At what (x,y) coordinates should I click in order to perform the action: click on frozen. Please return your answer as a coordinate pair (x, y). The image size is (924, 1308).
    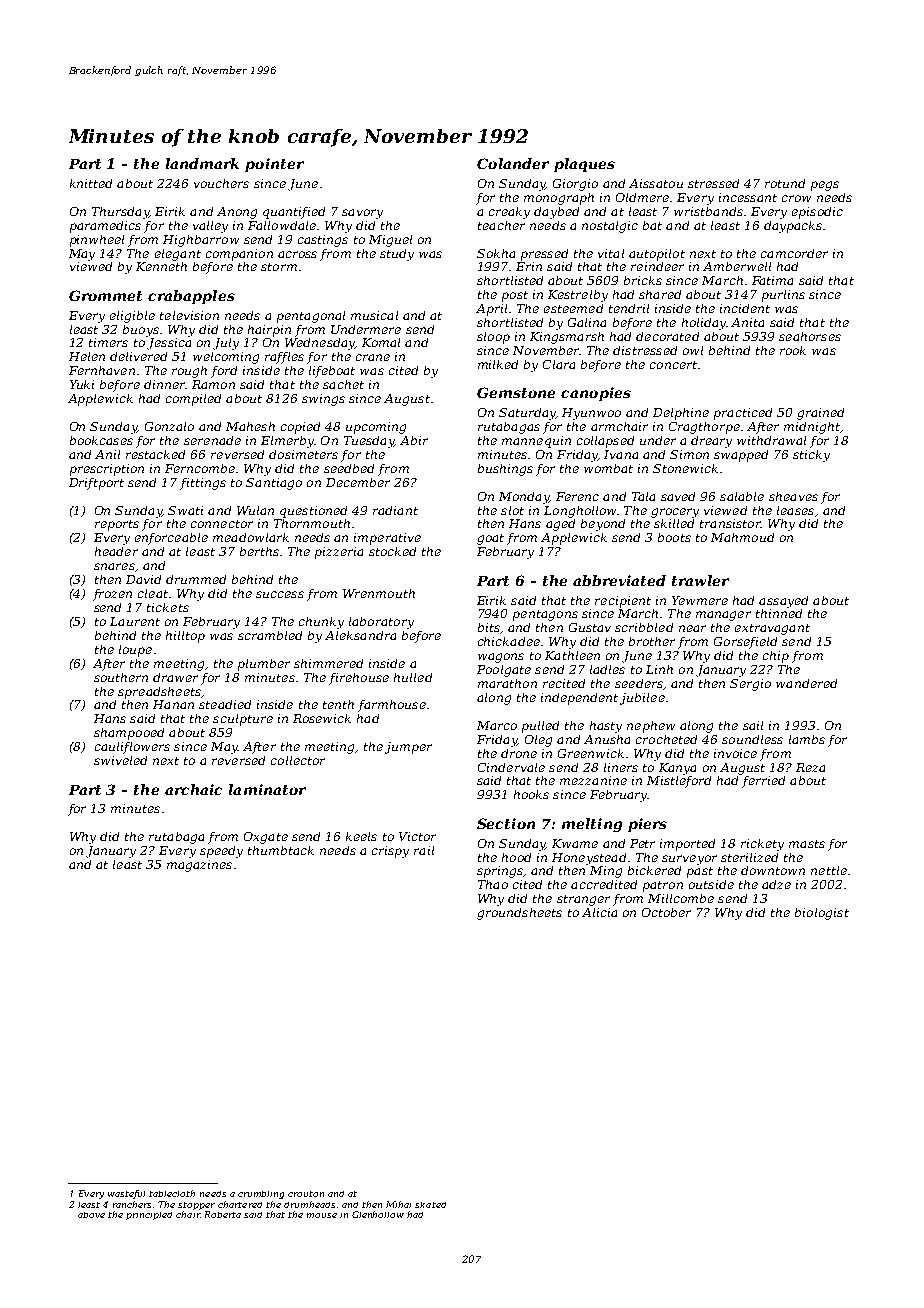
    Looking at the image, I should click on (112, 595).
